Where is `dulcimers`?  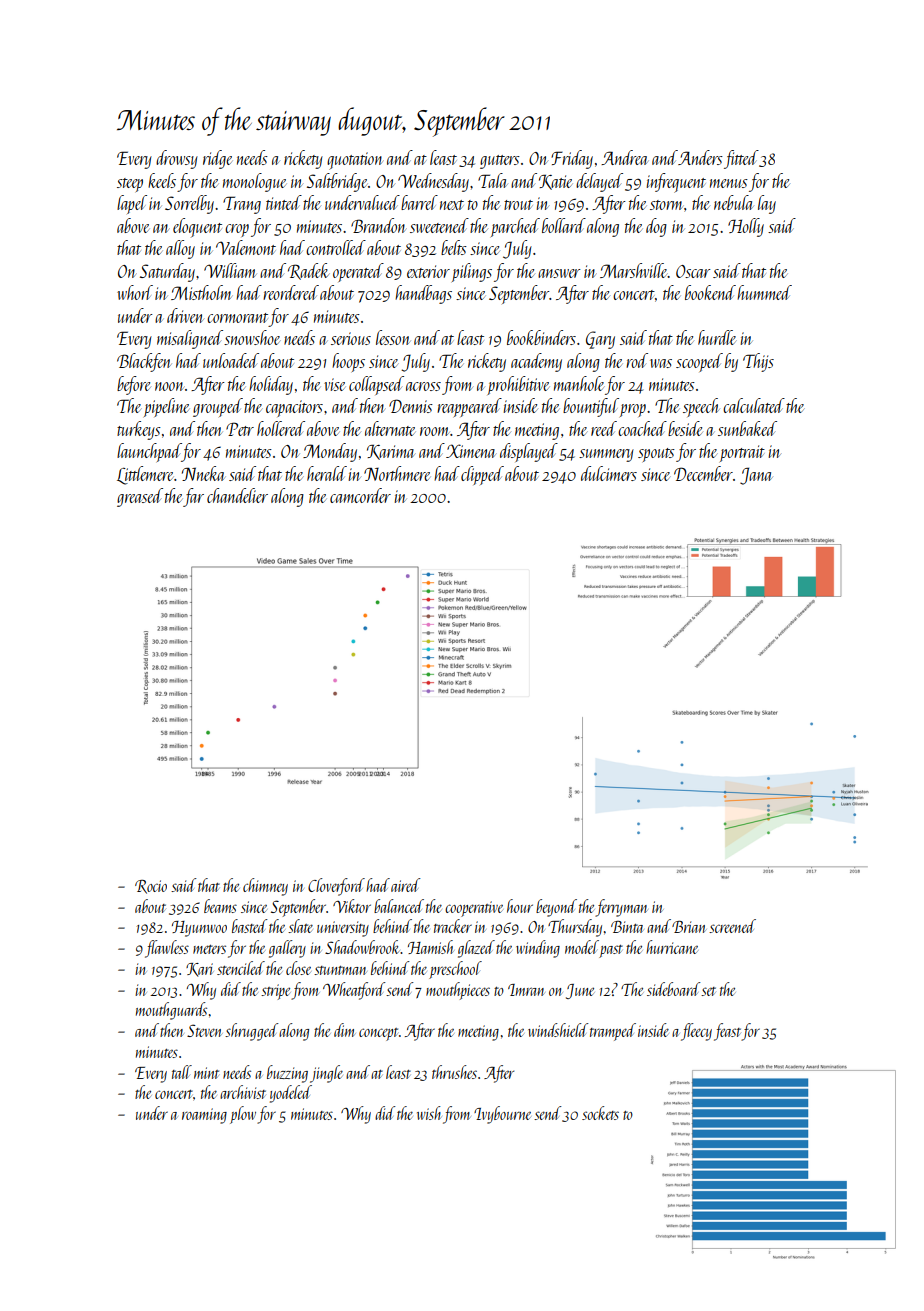
dulcimers is located at coordinates (609, 473).
